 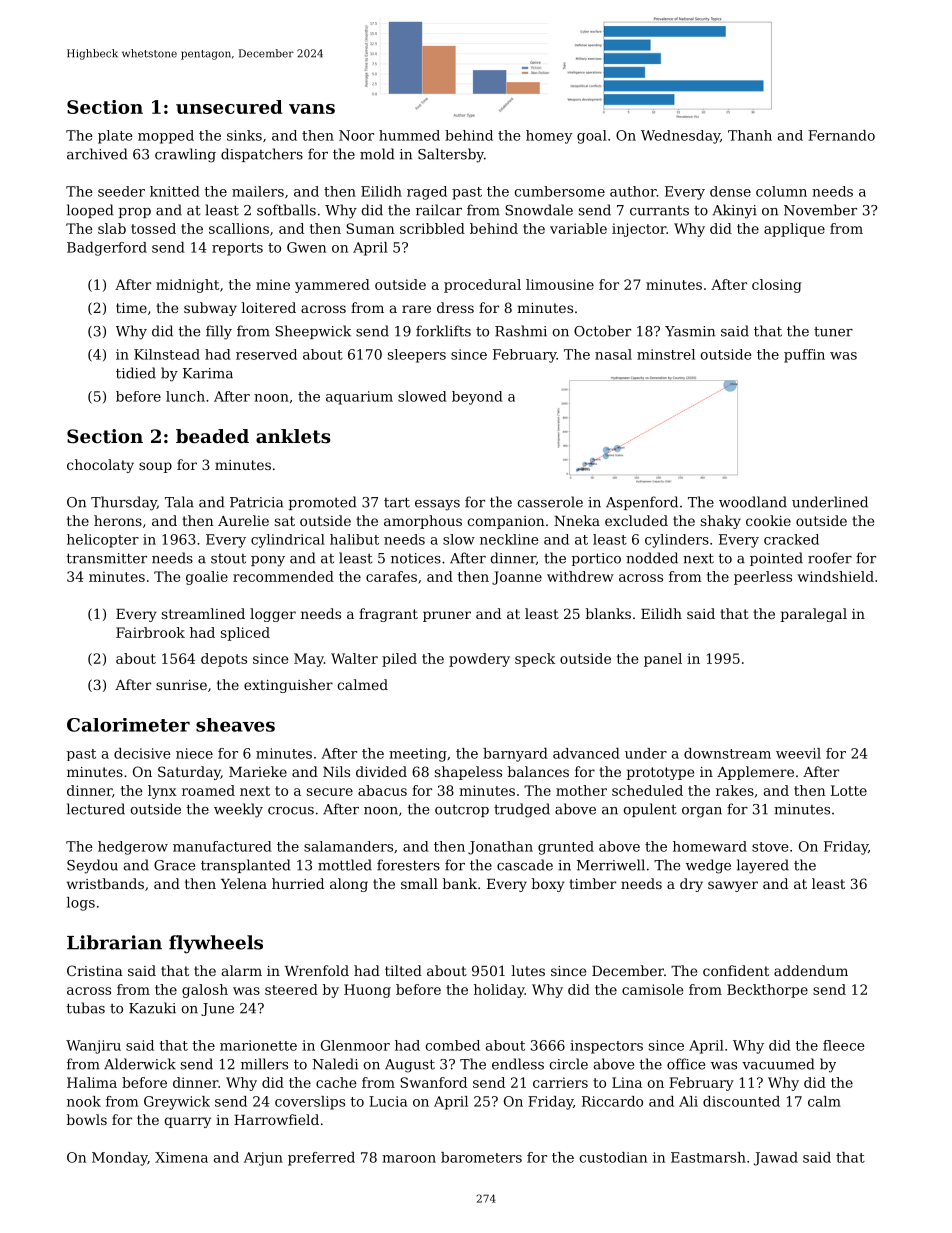 I want to click on hummed, so click(x=409, y=135).
